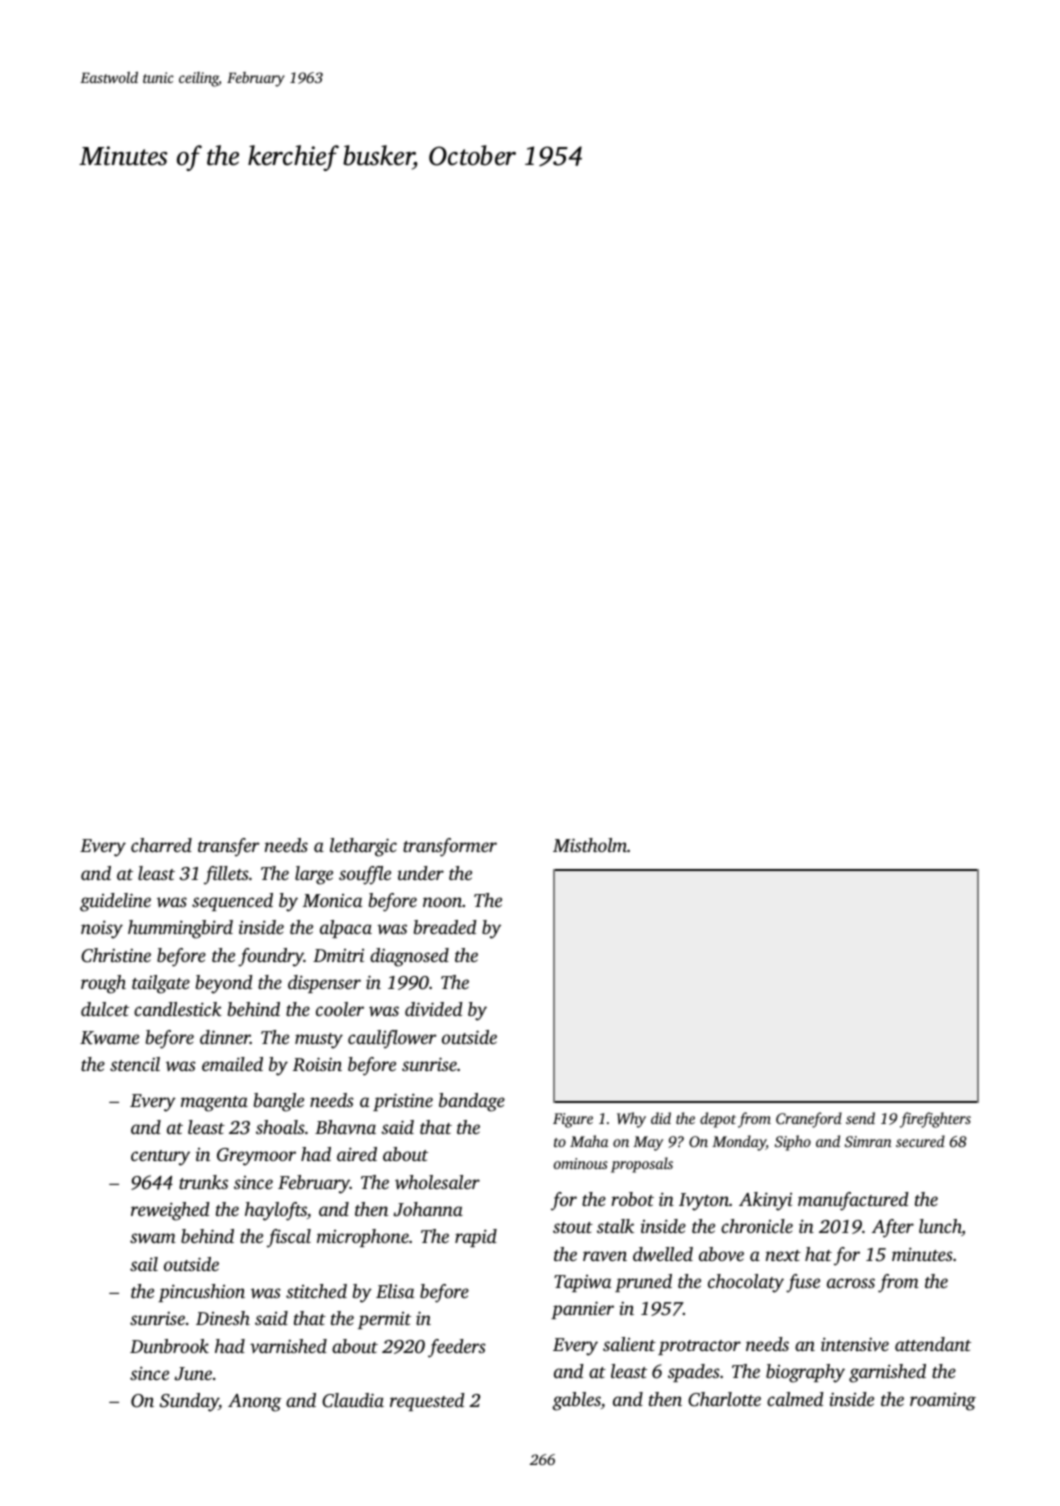  Describe the element at coordinates (642, 1165) in the page. I see `proposals` at that location.
